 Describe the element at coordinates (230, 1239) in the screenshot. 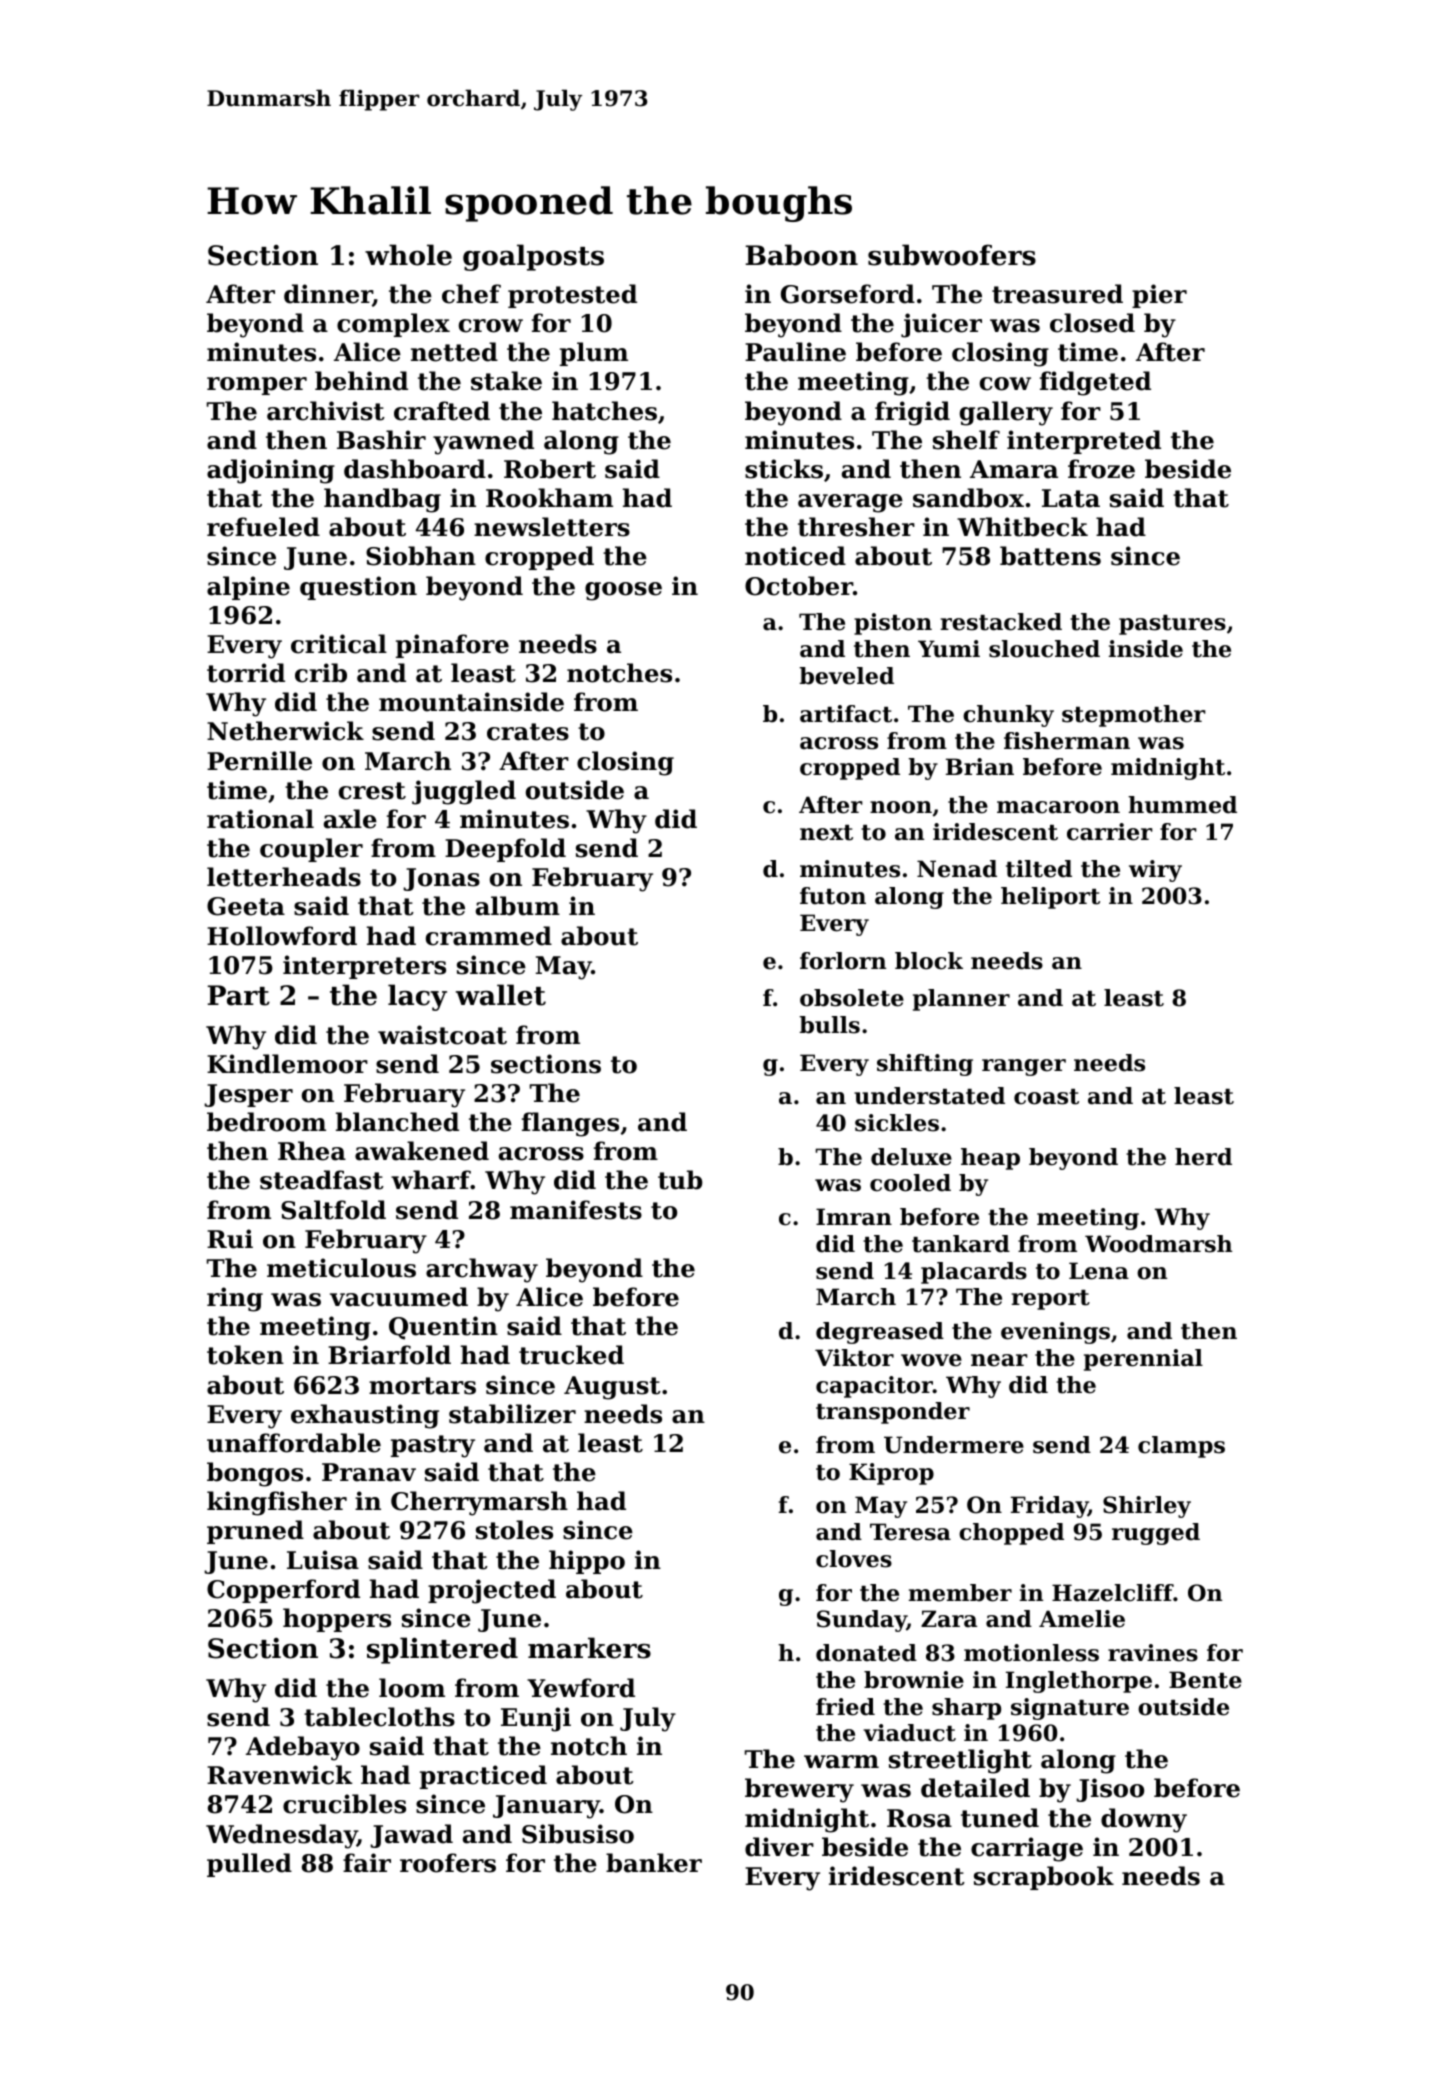

I see `Rui` at that location.
